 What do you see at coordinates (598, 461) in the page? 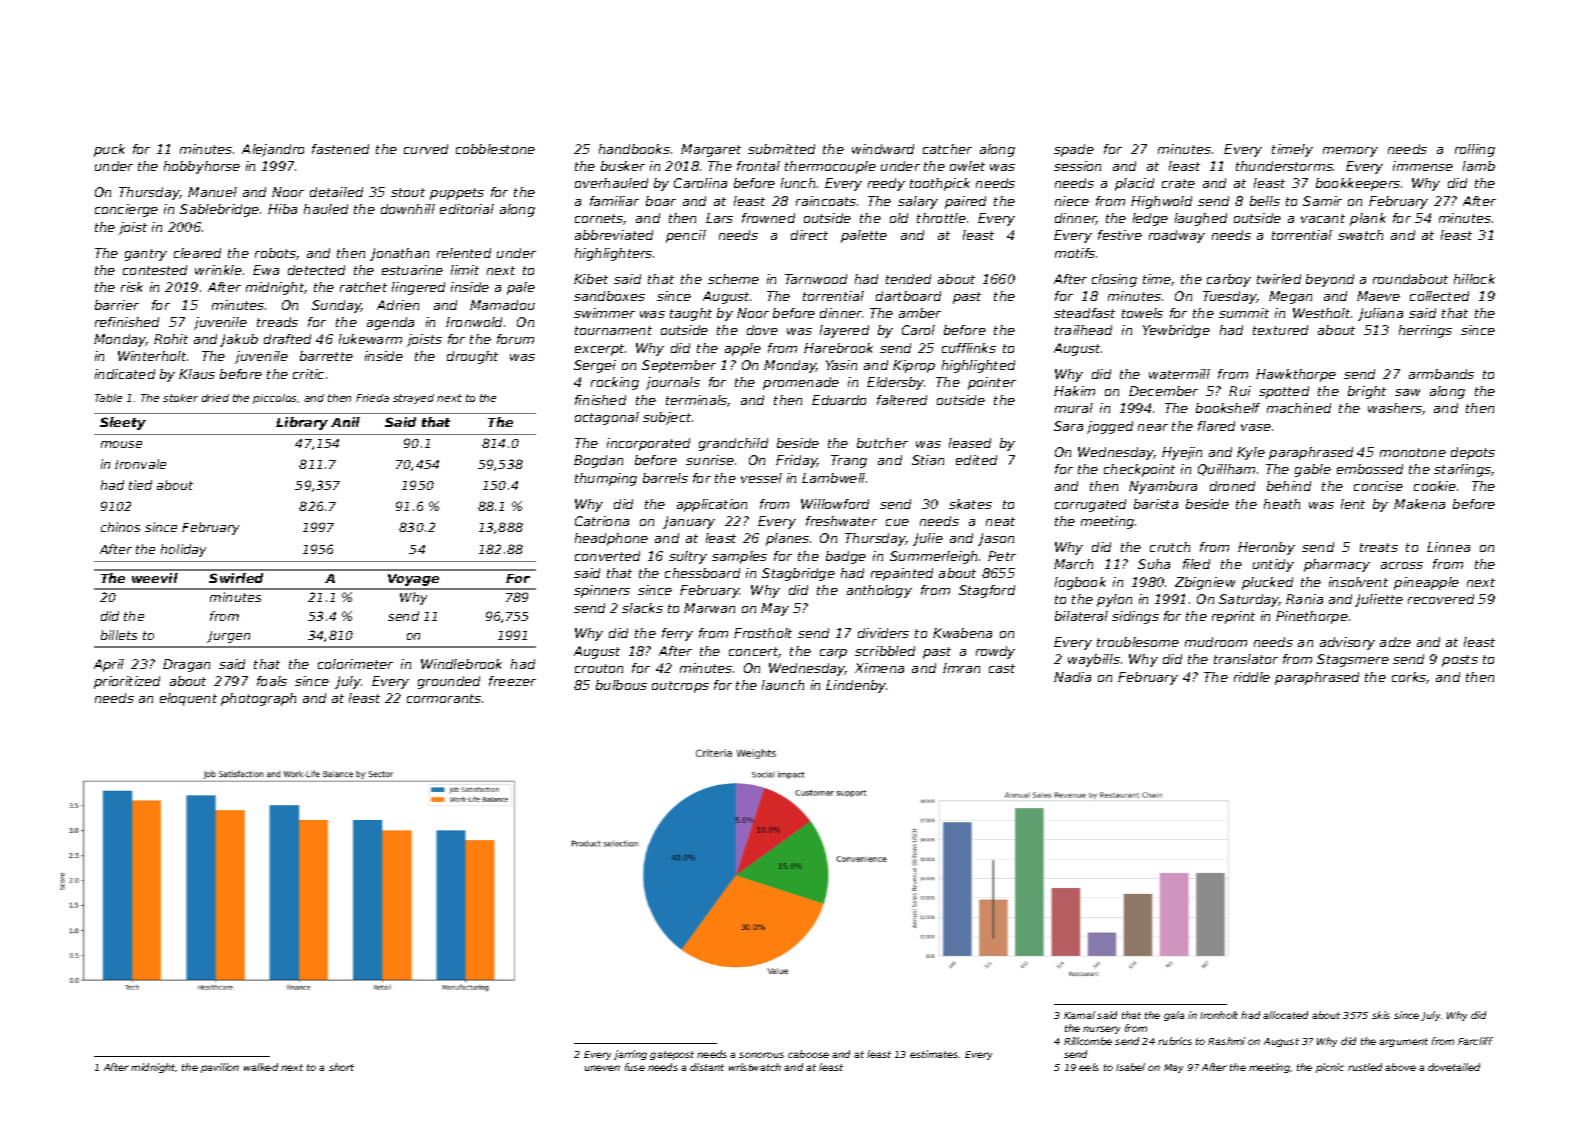
I see `Bogdan` at bounding box center [598, 461].
